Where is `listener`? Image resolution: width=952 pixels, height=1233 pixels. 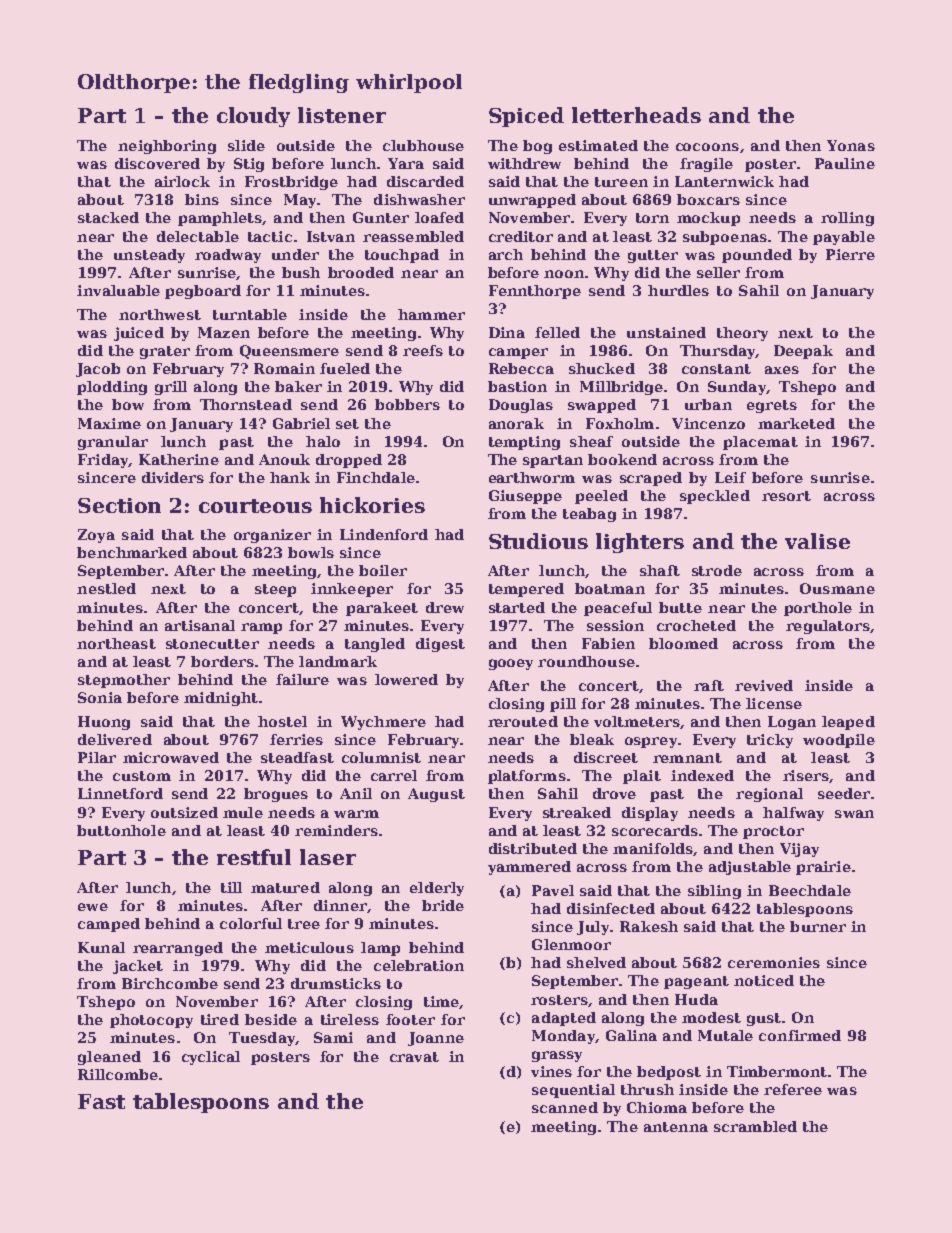
listener is located at coordinates (342, 115).
